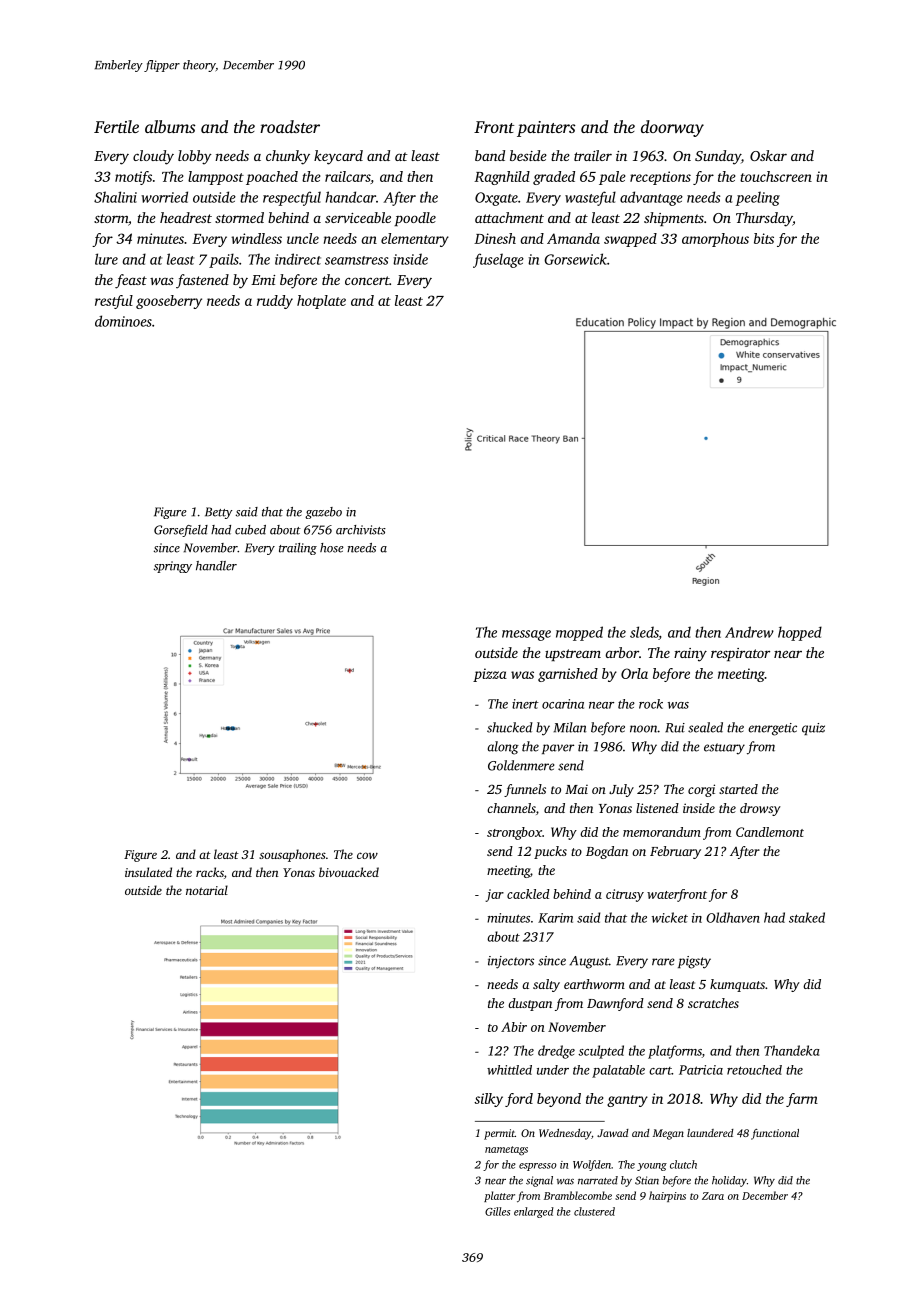  Describe the element at coordinates (511, 962) in the screenshot. I see `injectors` at that location.
